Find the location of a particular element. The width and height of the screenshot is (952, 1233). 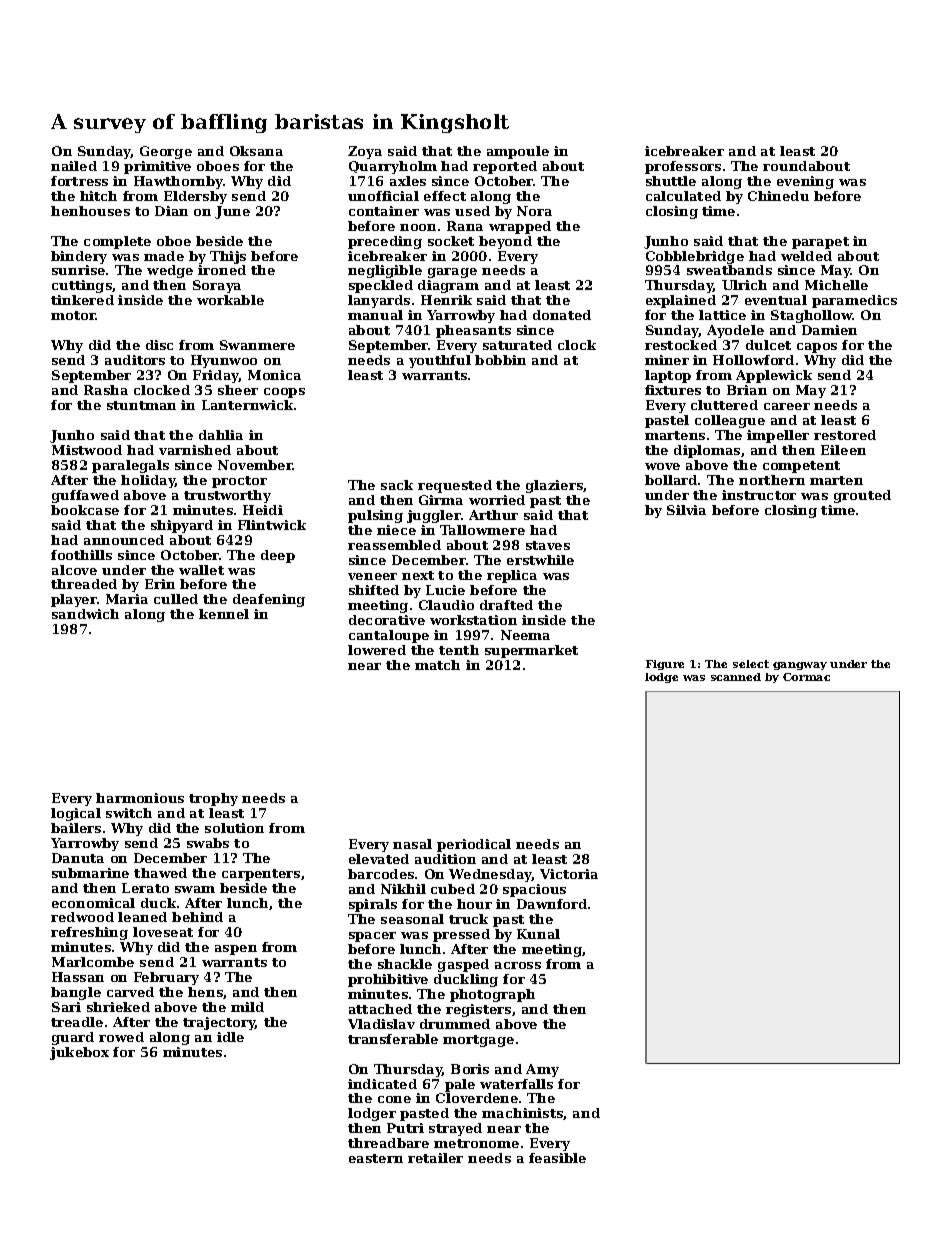

container is located at coordinates (384, 211).
